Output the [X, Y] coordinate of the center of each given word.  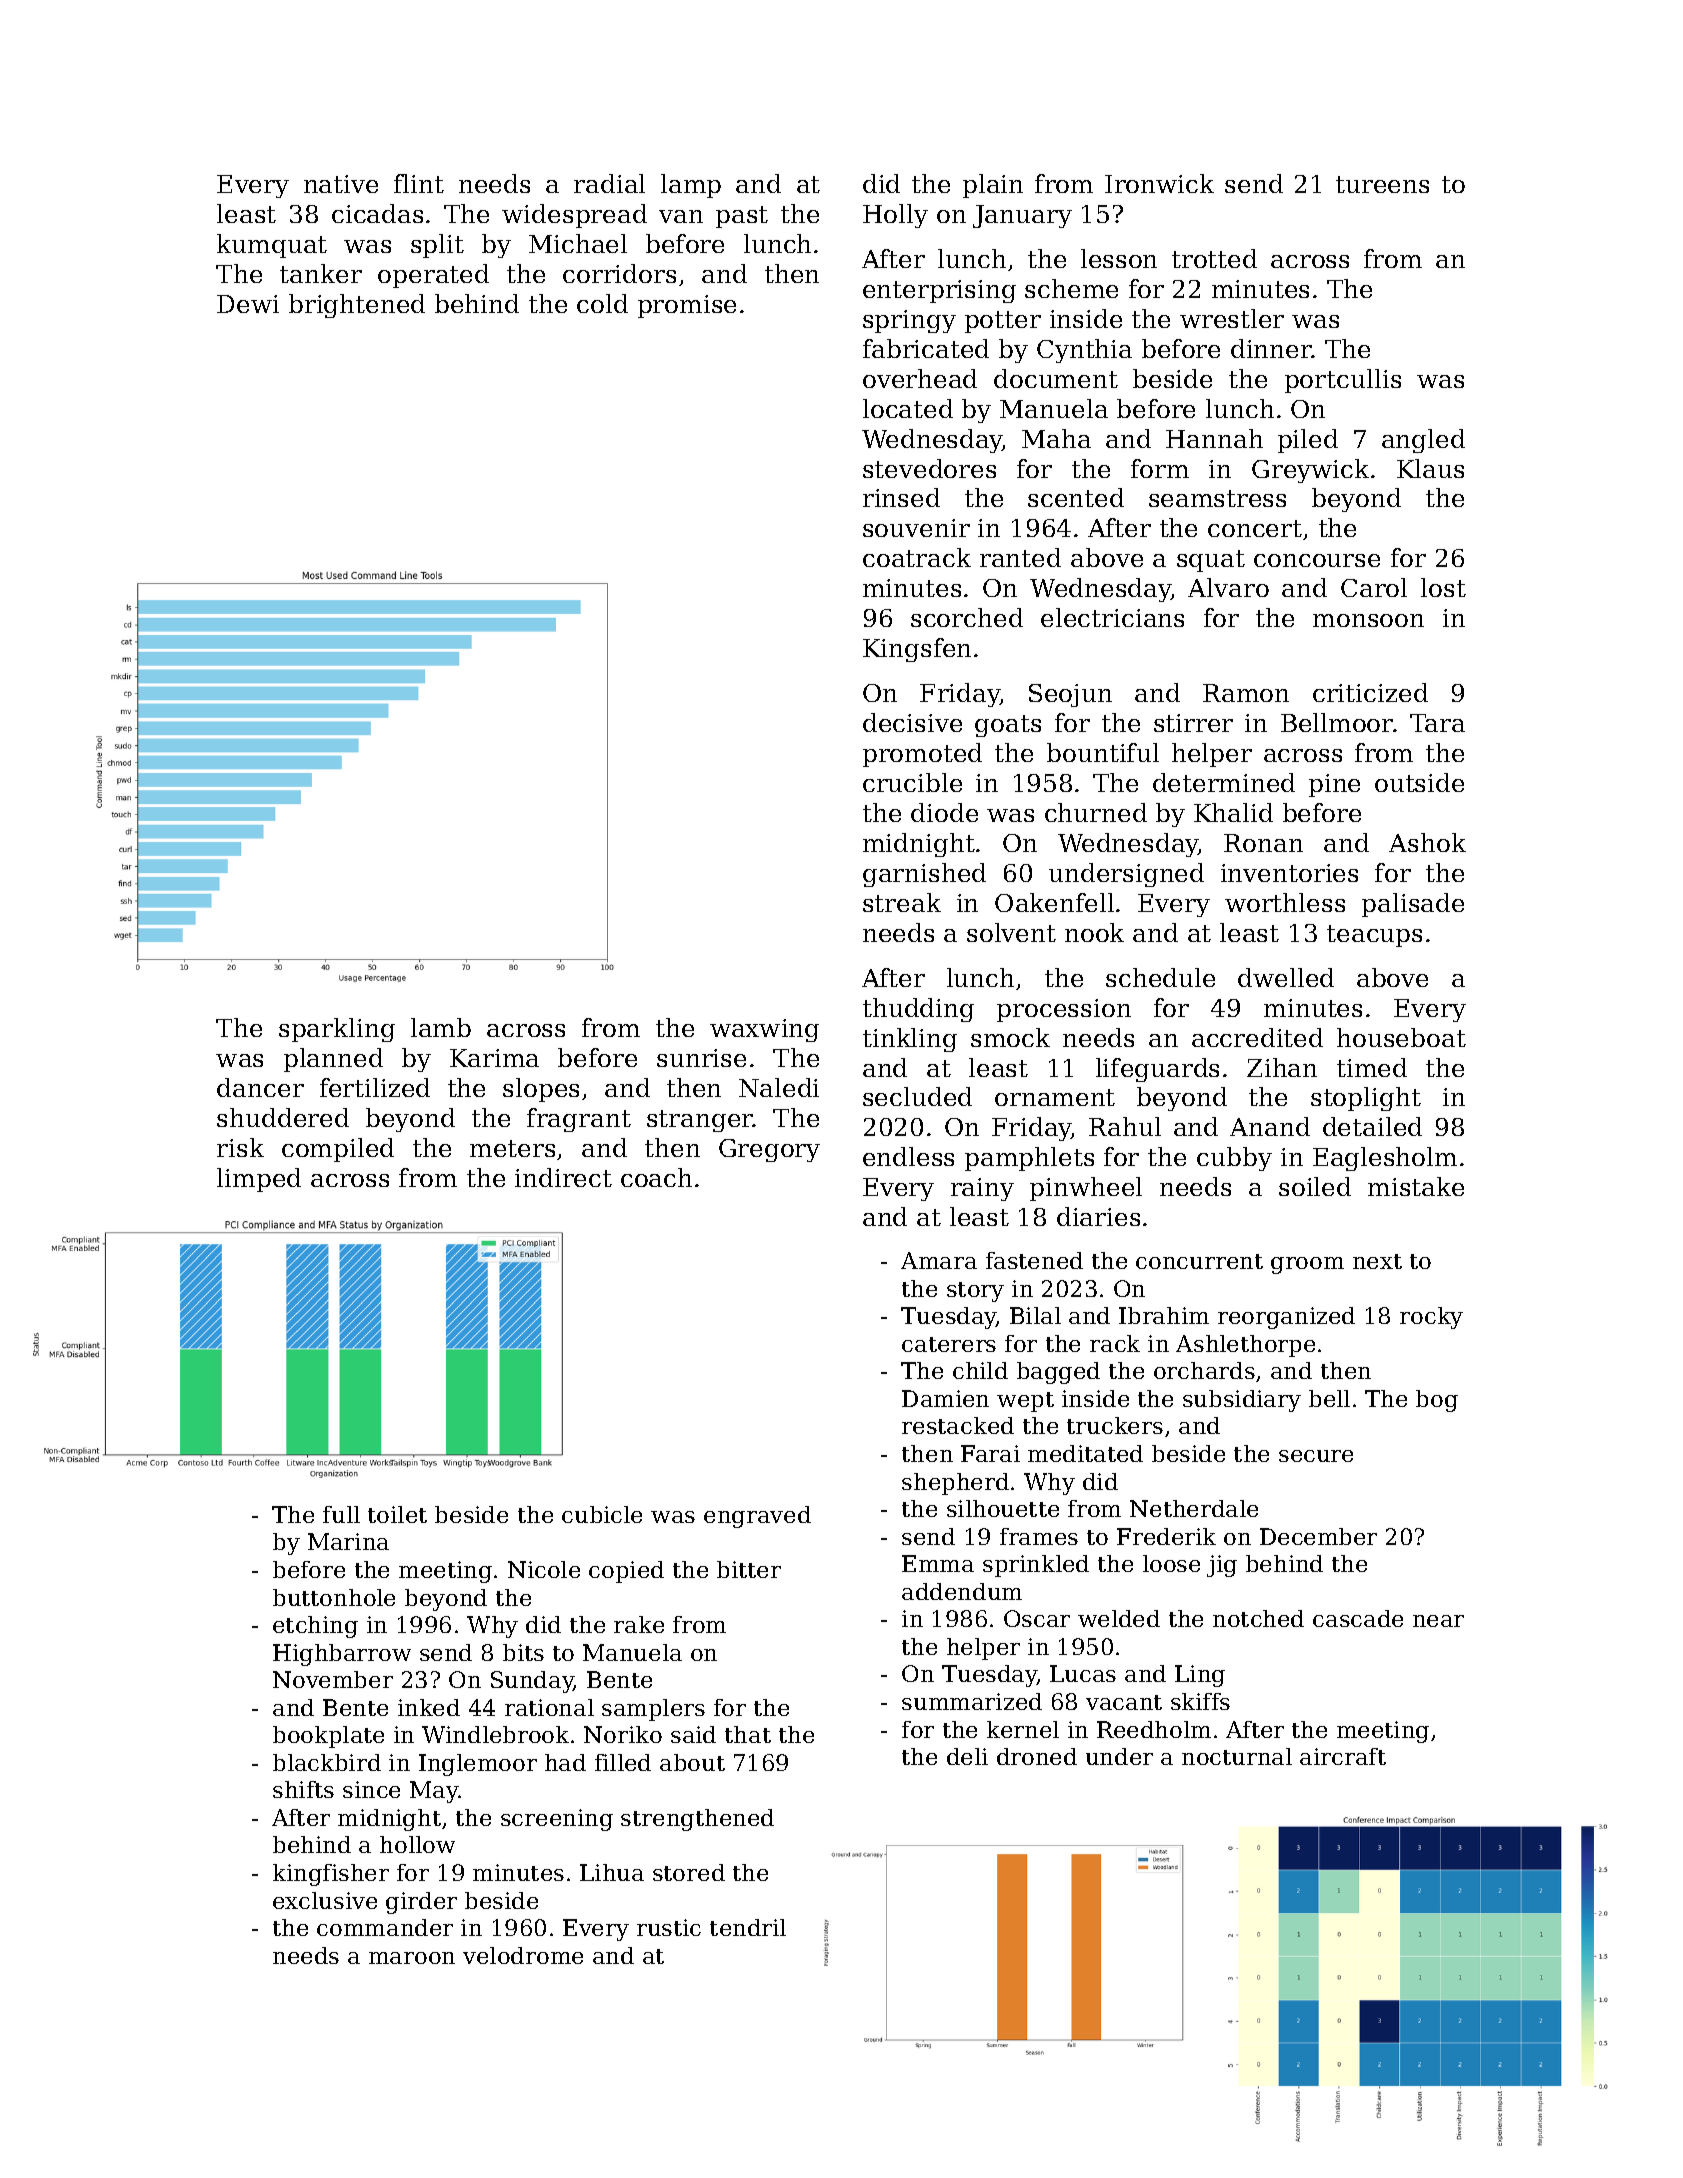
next [1377, 1261]
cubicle [602, 1514]
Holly [895, 216]
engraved [757, 1517]
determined [1224, 782]
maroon [412, 1958]
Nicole [544, 1569]
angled [1423, 441]
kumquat [272, 246]
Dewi [248, 304]
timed [1372, 1067]
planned [333, 1060]
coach [656, 1177]
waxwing [764, 1030]
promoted [922, 755]
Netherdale [1194, 1508]
